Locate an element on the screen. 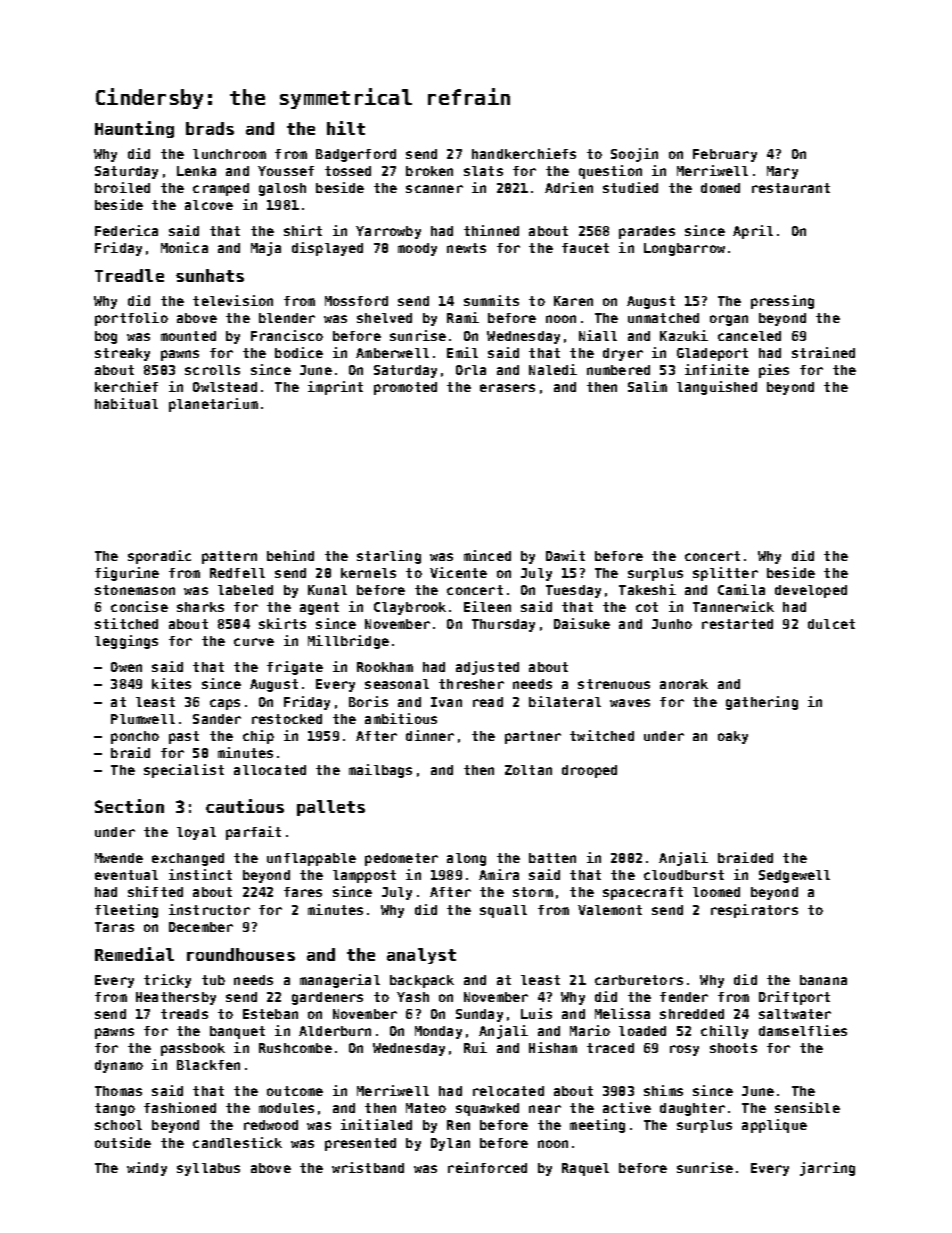 This screenshot has width=952, height=1233. outside is located at coordinates (123, 1142).
